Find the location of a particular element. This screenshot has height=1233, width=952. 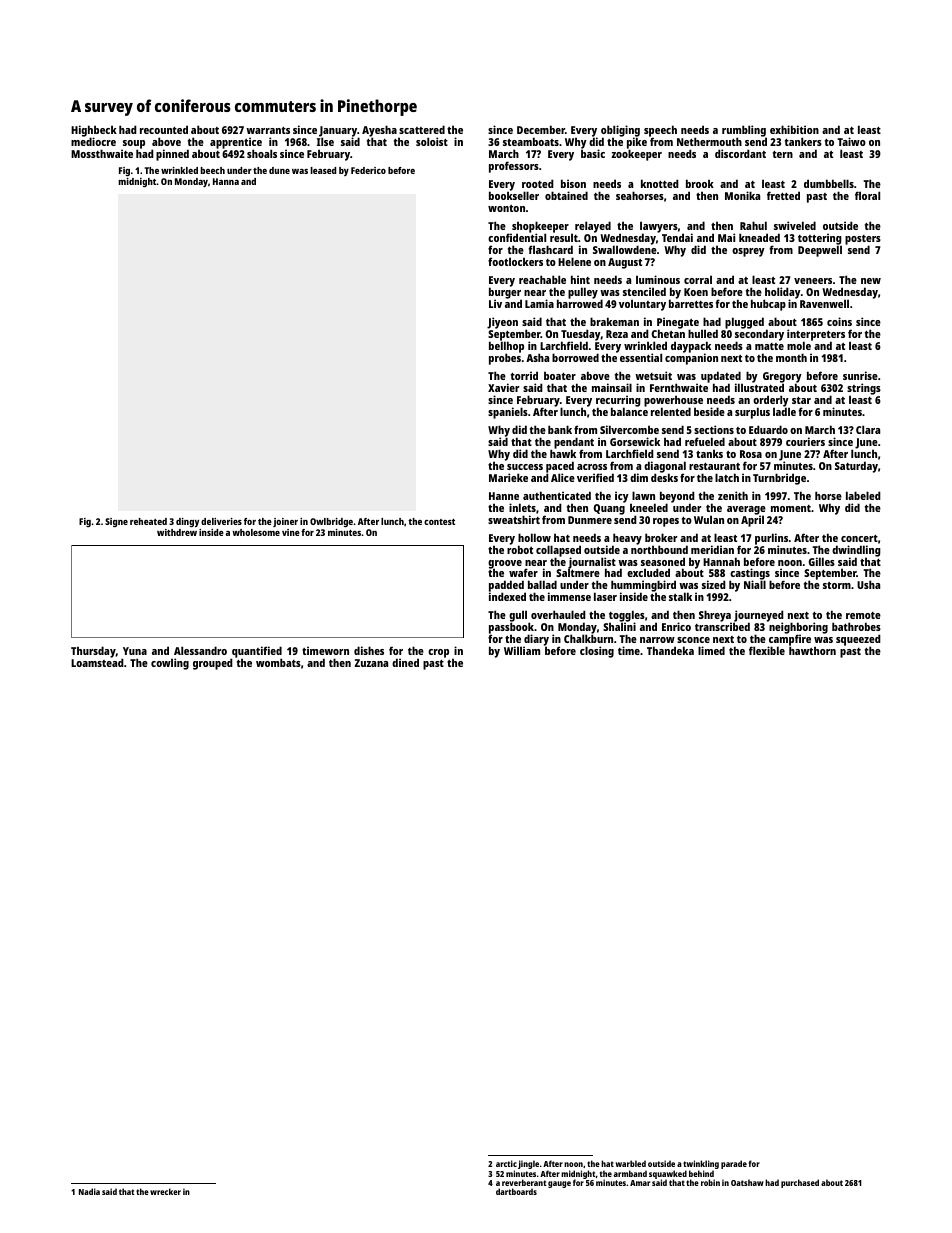

wrecker is located at coordinates (165, 1191).
